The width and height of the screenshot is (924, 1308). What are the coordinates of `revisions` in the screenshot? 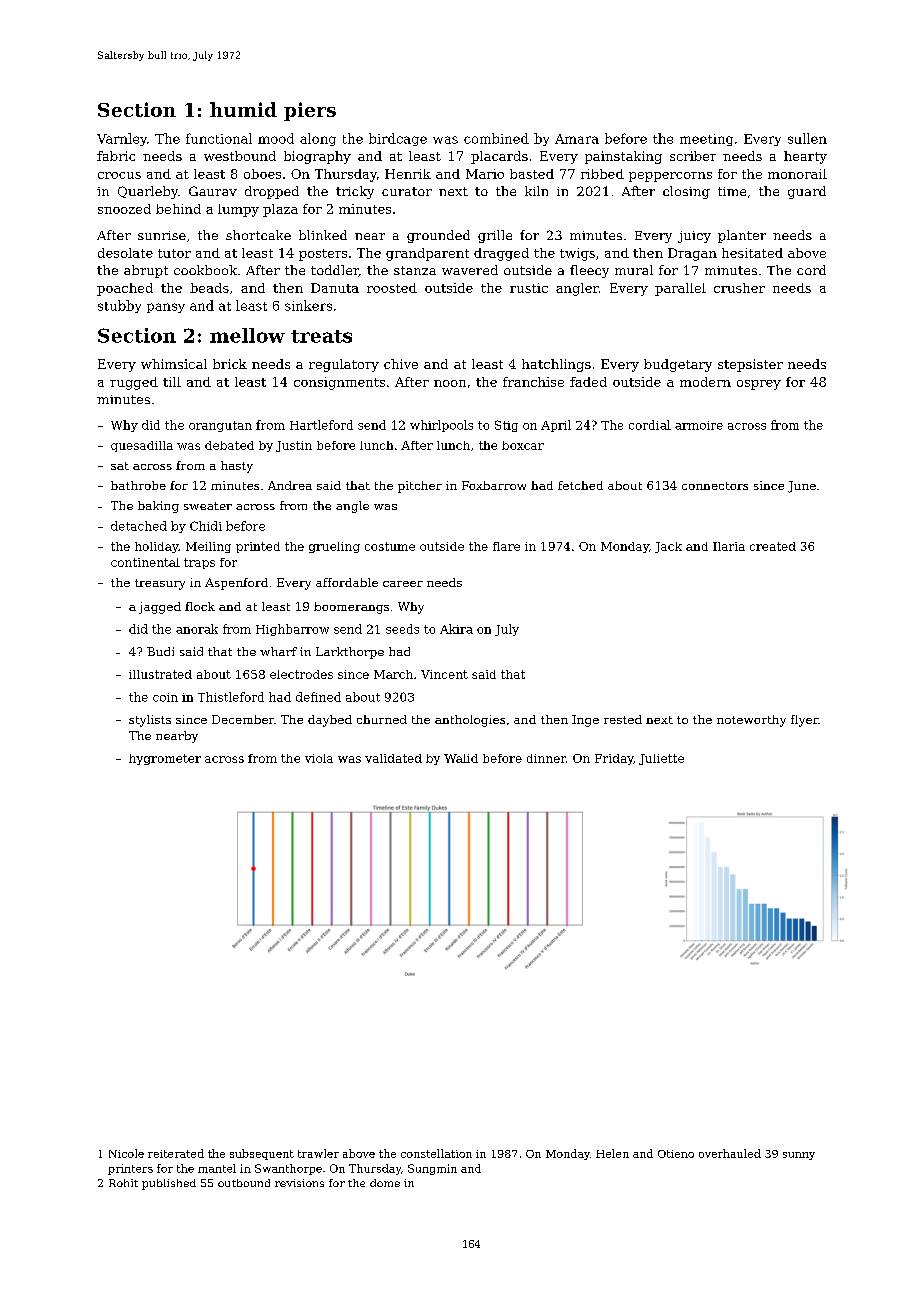 It's located at (299, 1183).
